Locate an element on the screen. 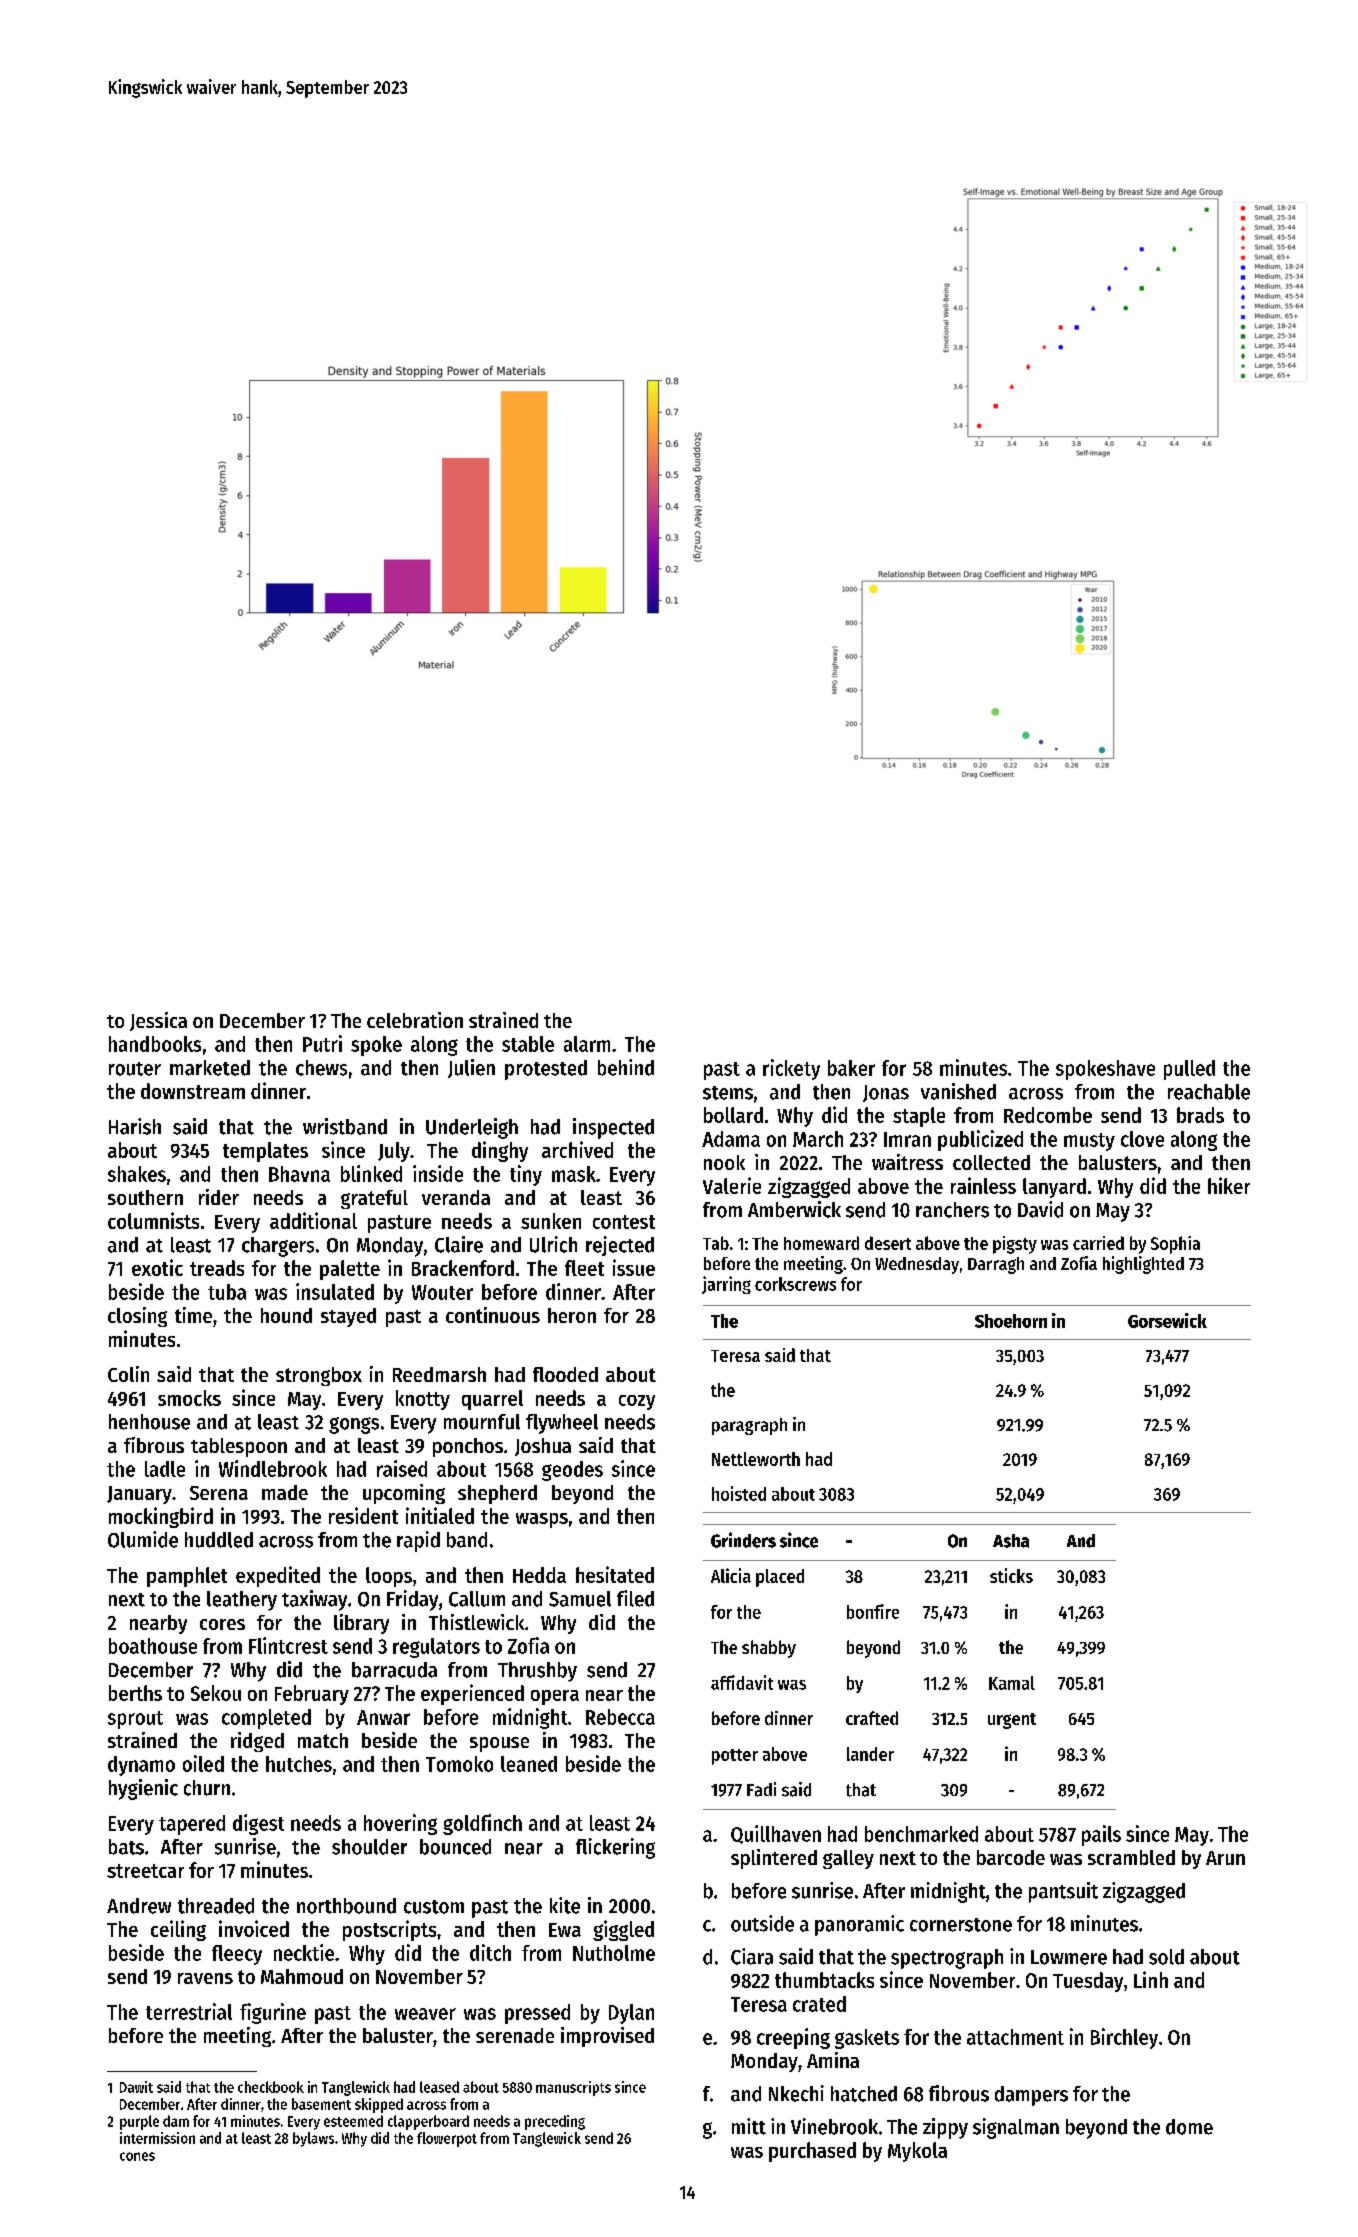  sprout is located at coordinates (135, 1720).
